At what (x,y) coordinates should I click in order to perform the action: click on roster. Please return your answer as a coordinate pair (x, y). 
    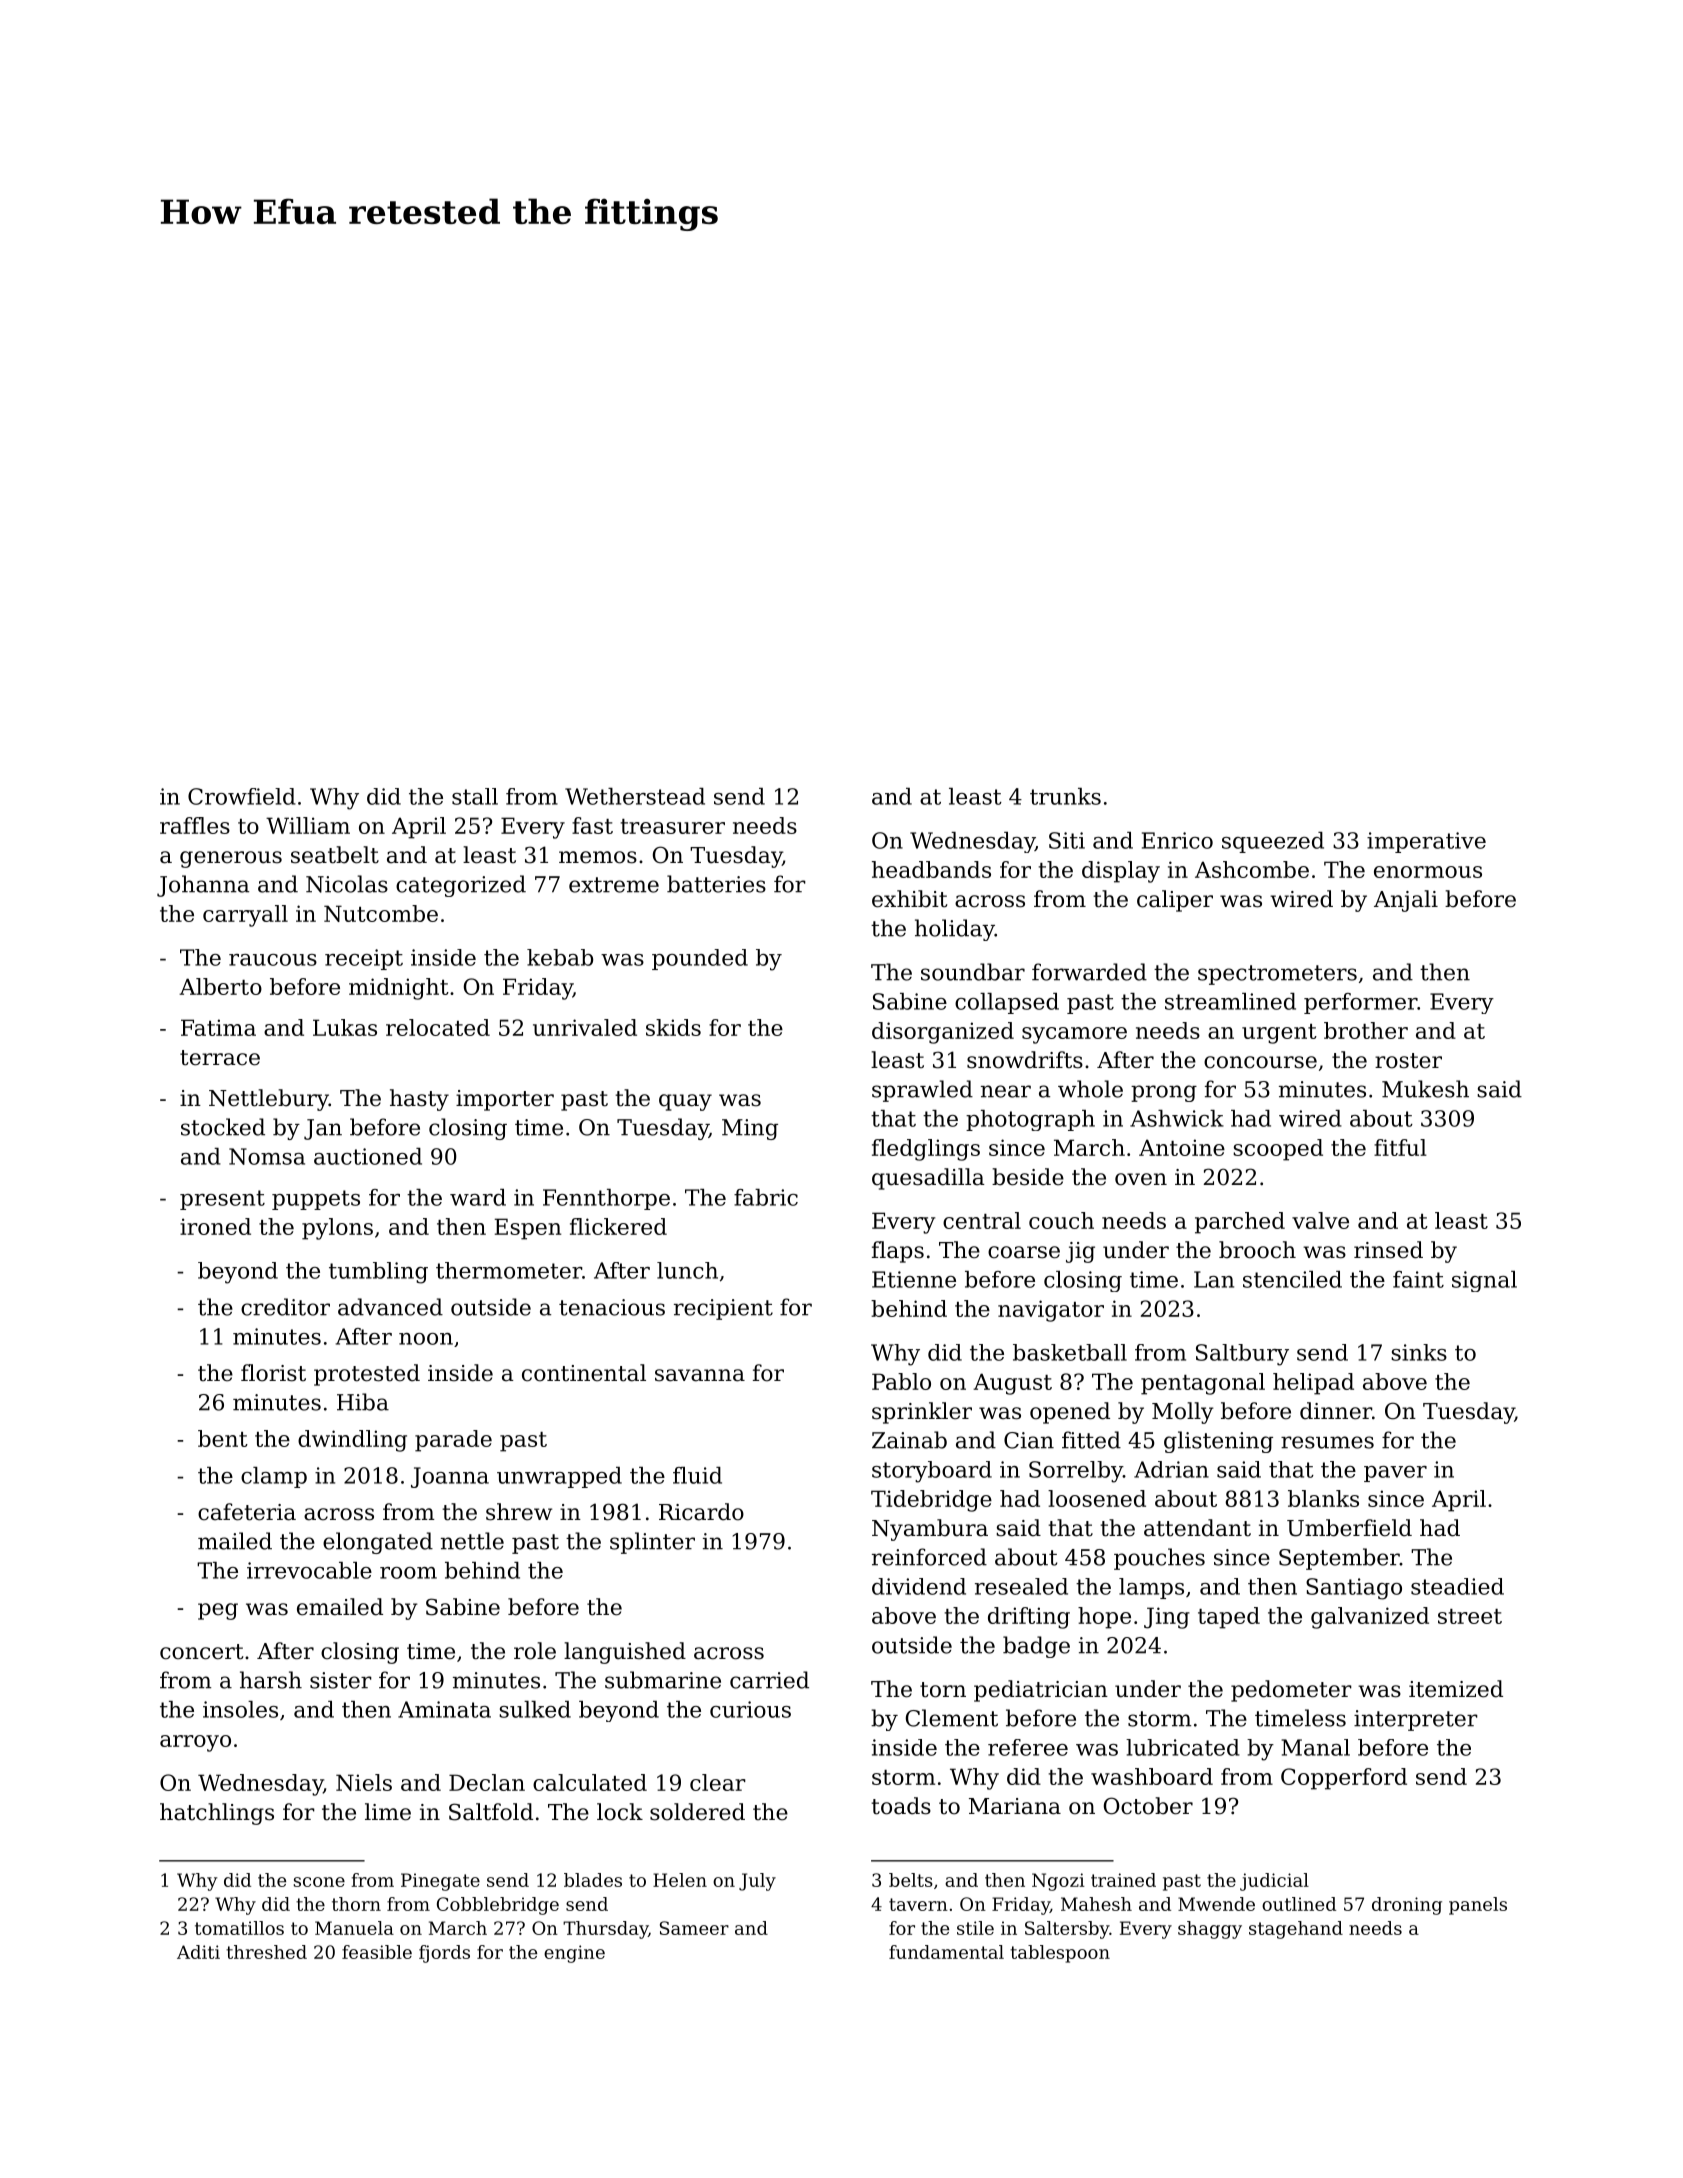
    Looking at the image, I should click on (1408, 1061).
